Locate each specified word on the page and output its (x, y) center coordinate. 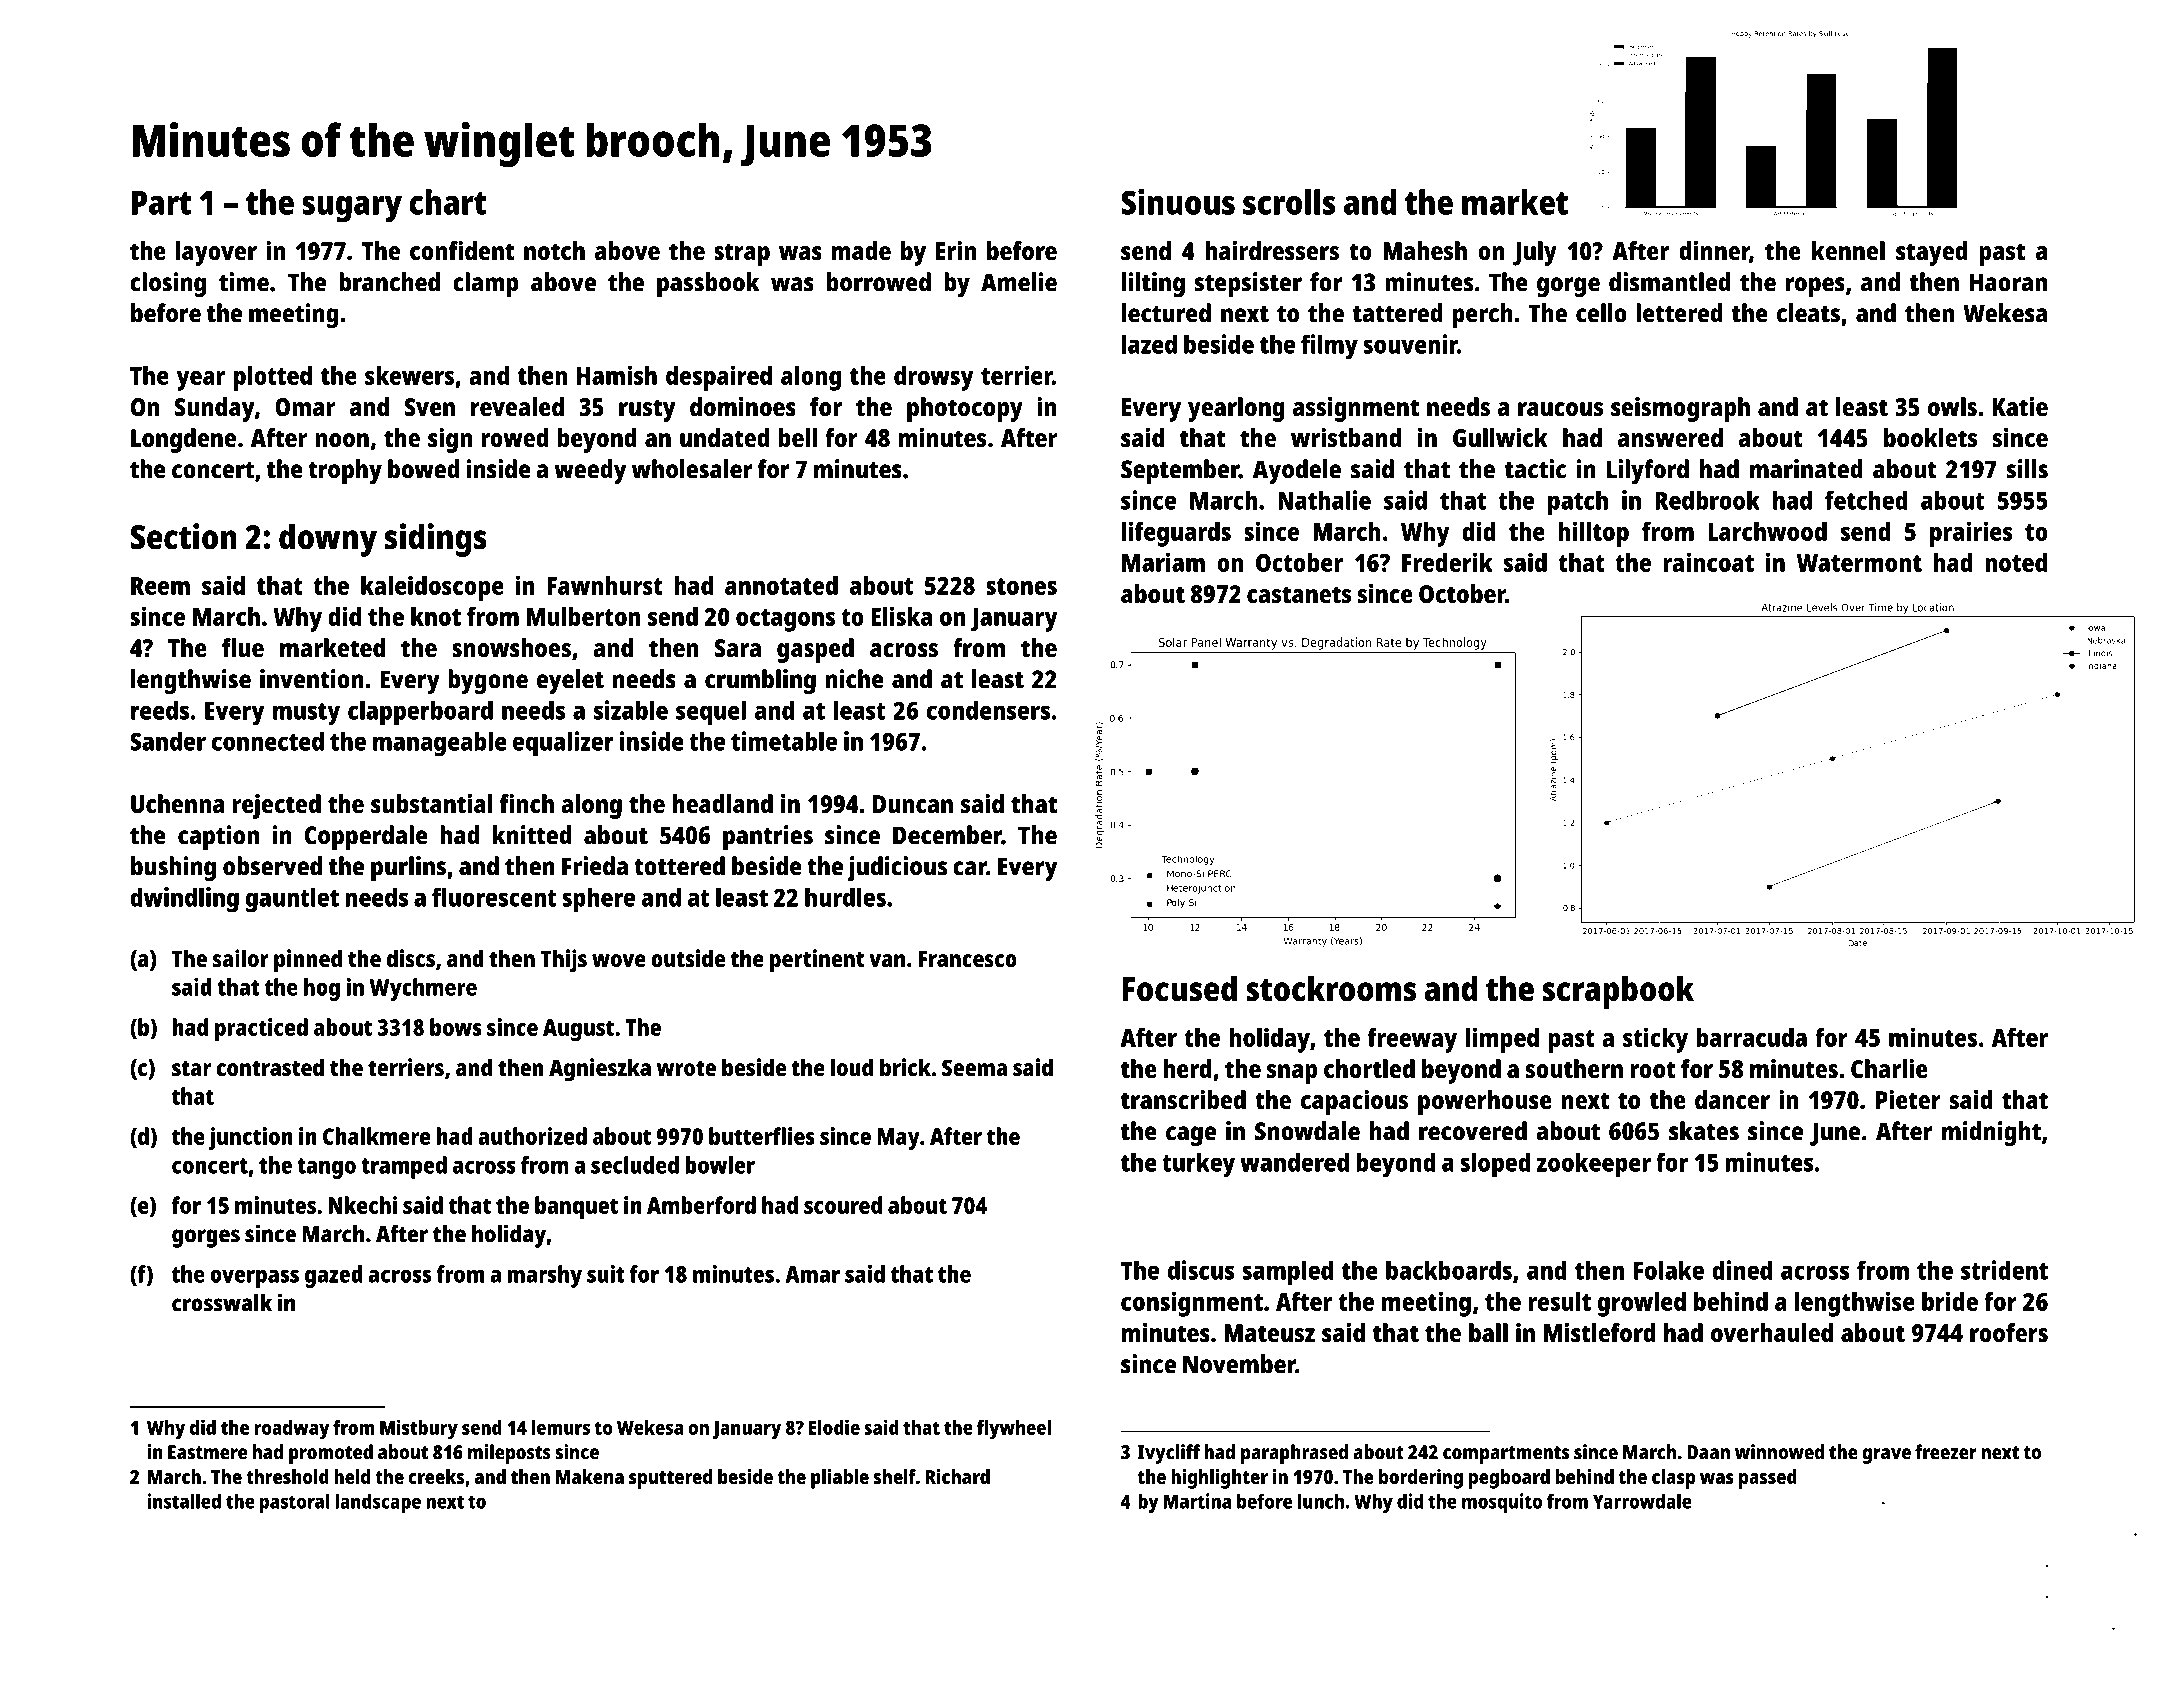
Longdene (183, 440)
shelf (895, 1476)
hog (322, 989)
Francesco (967, 958)
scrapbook (1618, 992)
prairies (1971, 534)
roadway (292, 1430)
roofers (2009, 1332)
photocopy (965, 409)
